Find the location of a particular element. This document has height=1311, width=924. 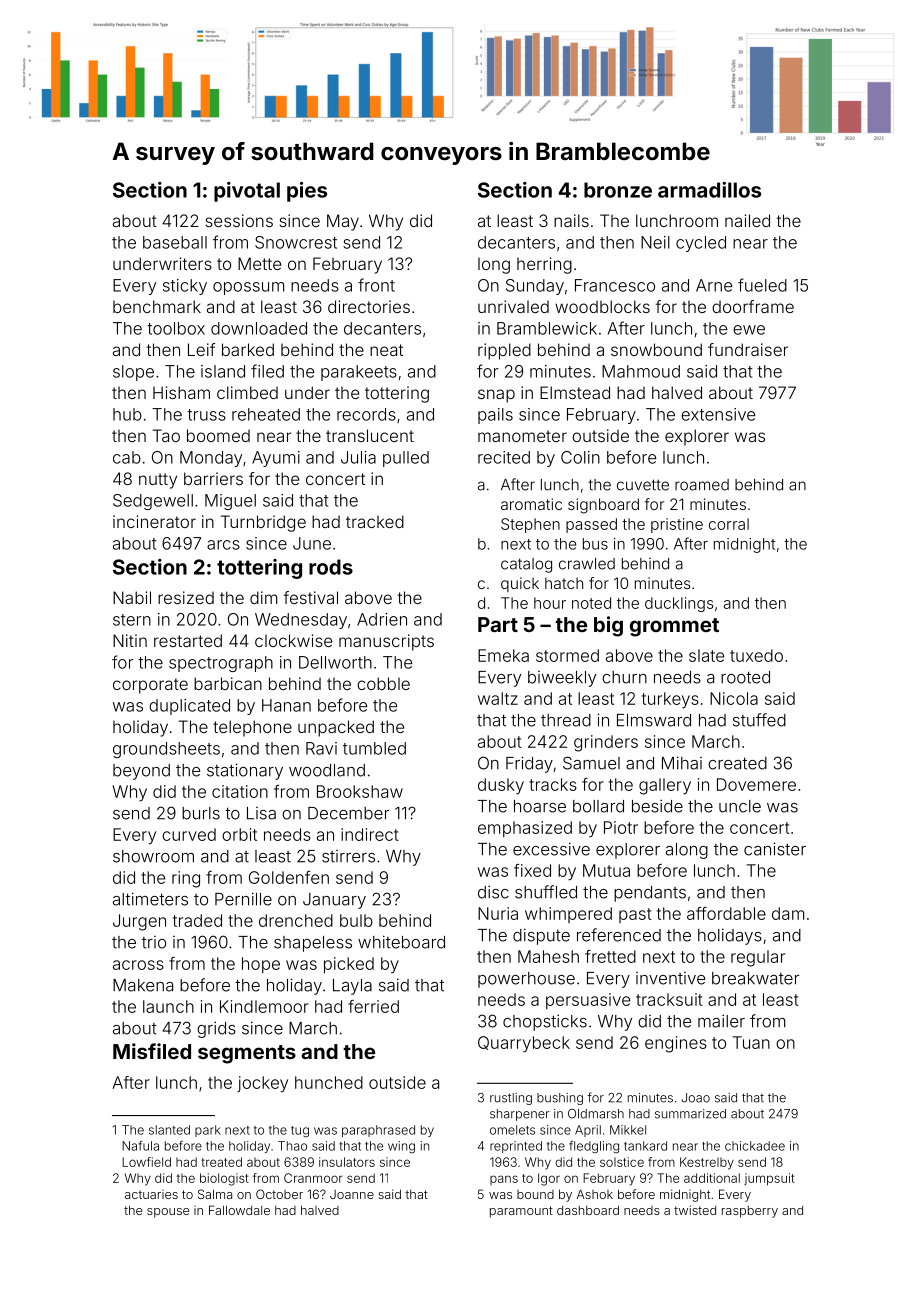

Dovemere is located at coordinates (756, 784).
